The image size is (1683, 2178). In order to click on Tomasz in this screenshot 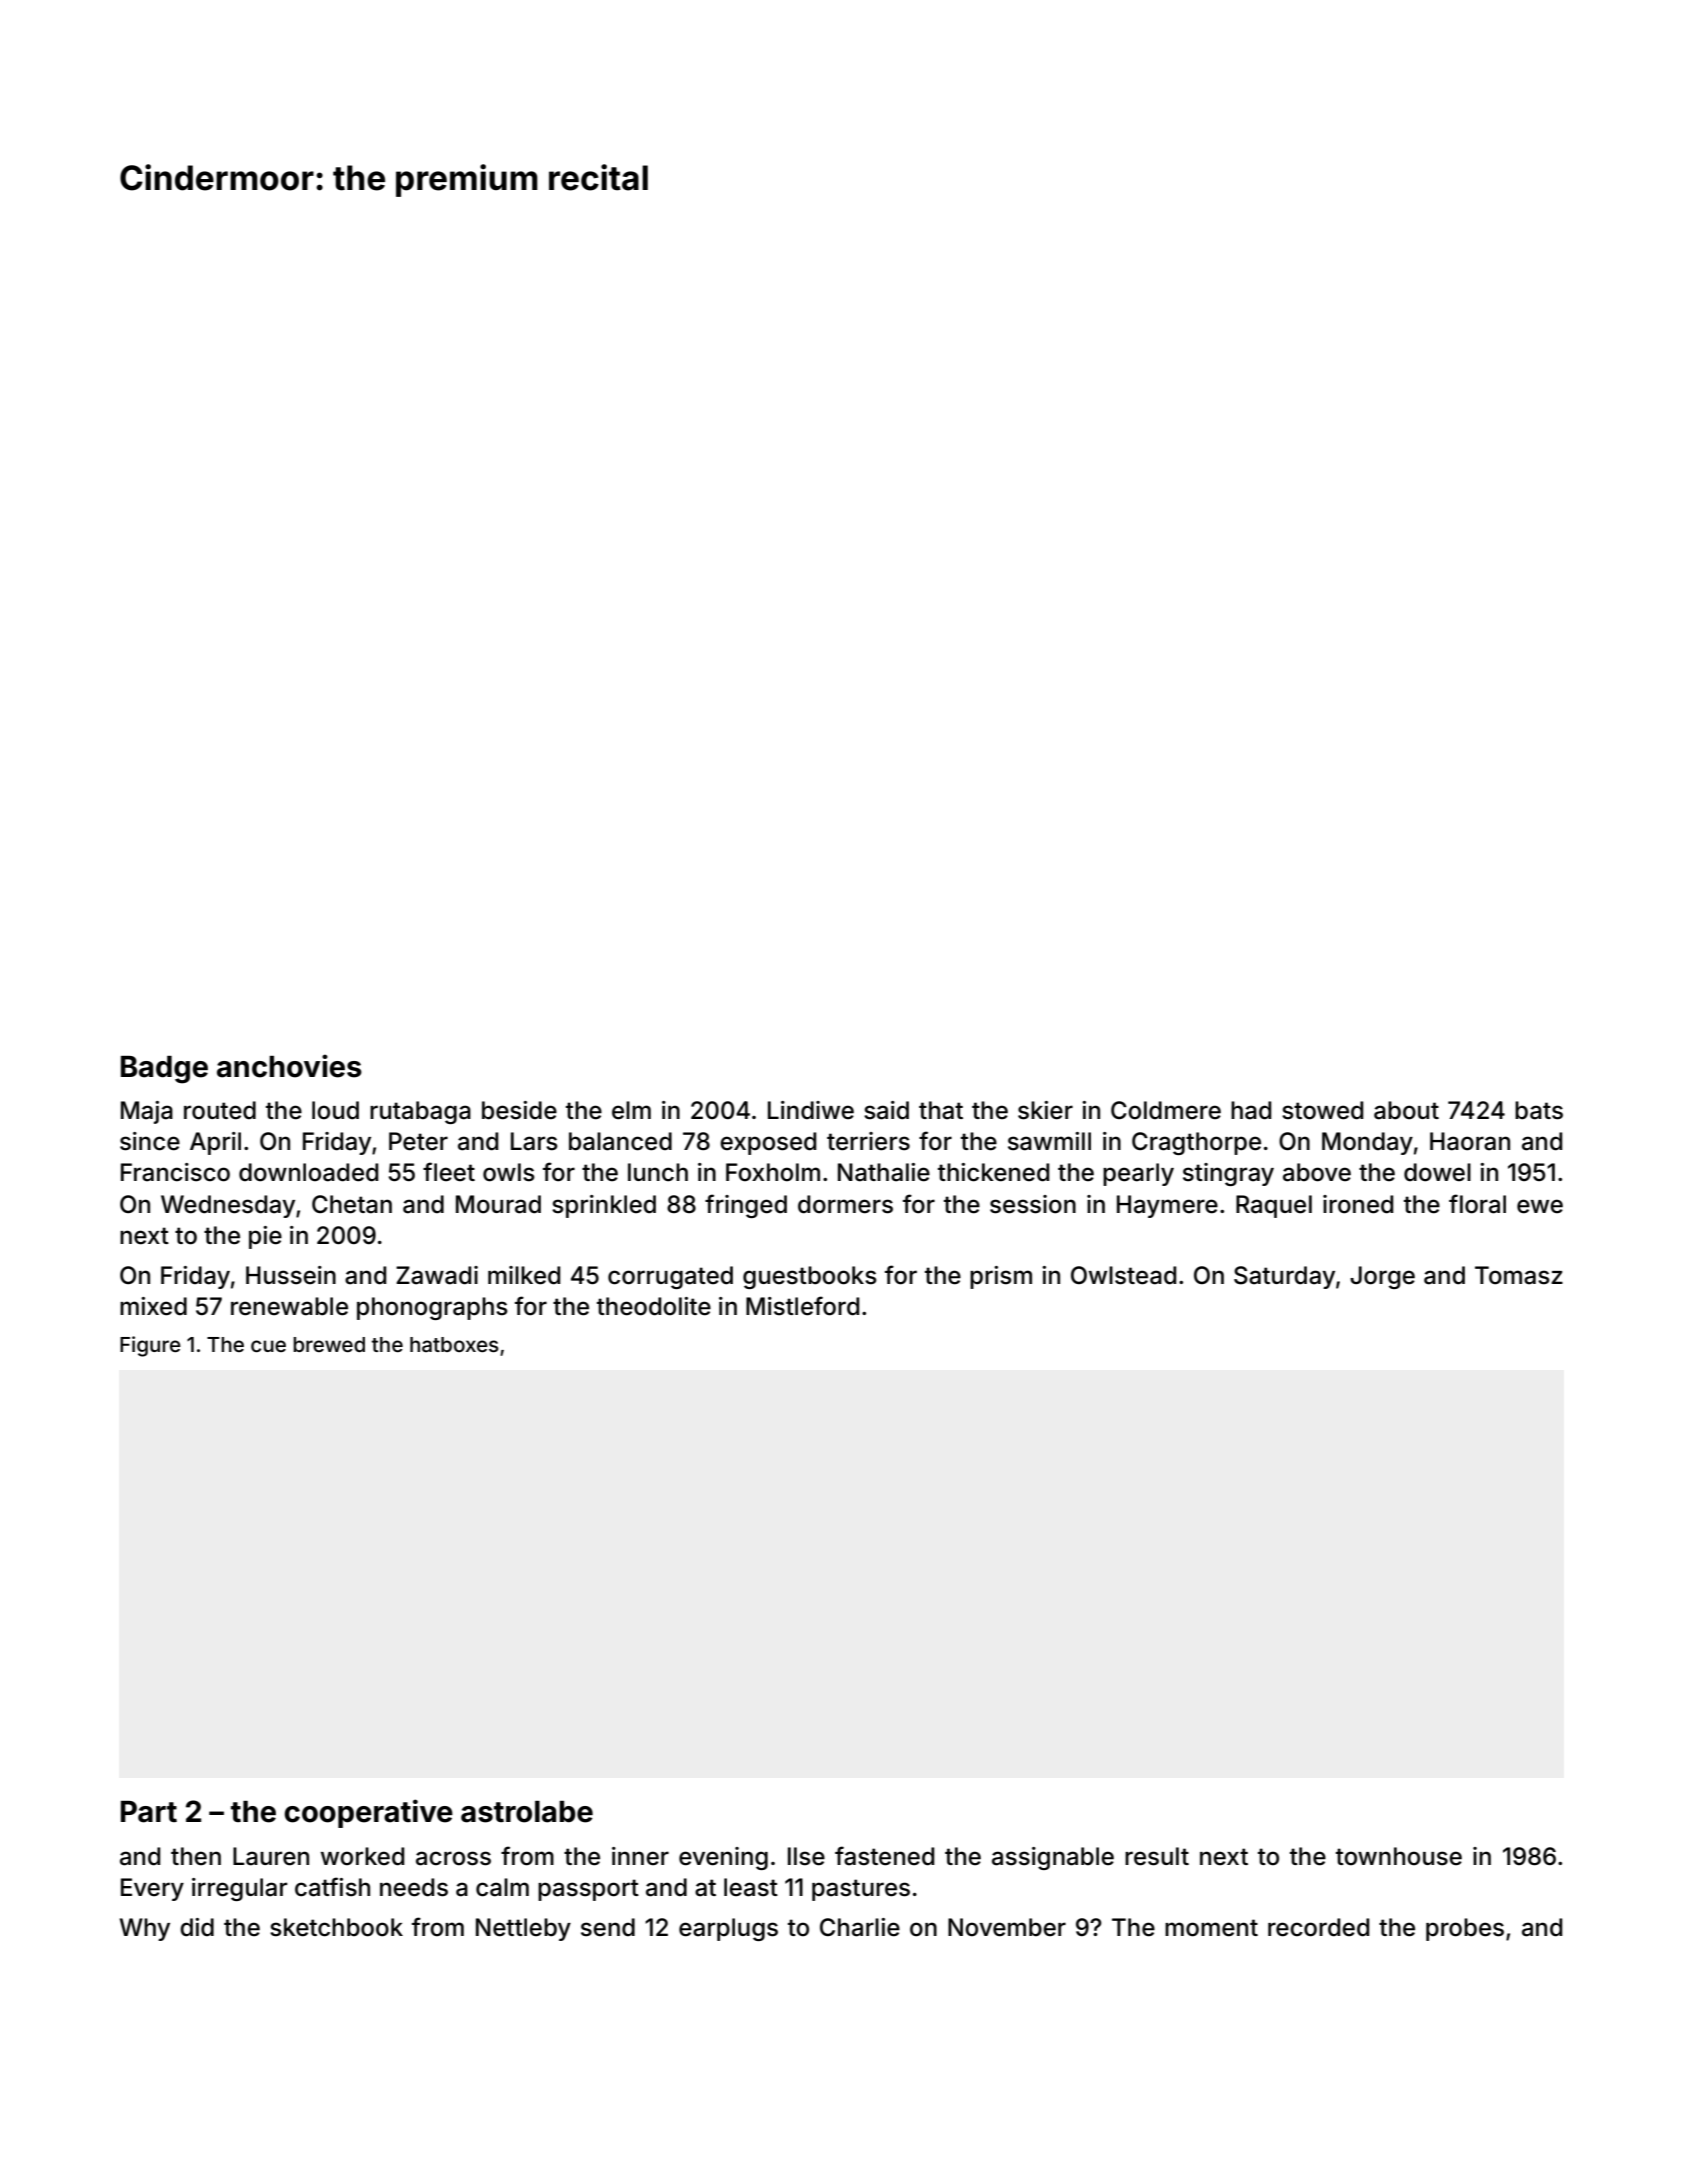, I will do `click(1519, 1275)`.
